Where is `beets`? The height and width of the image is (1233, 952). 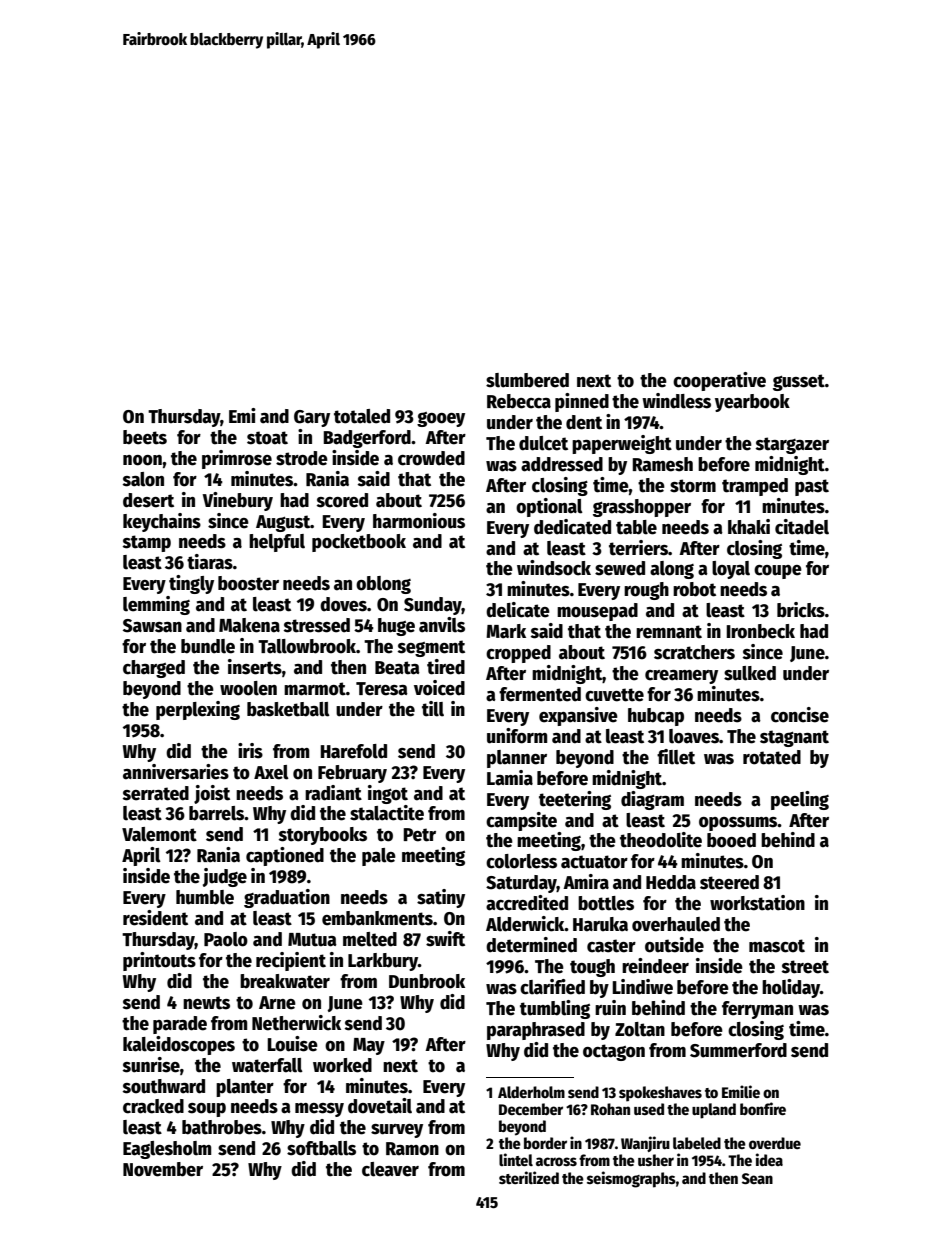 beets is located at coordinates (145, 437).
